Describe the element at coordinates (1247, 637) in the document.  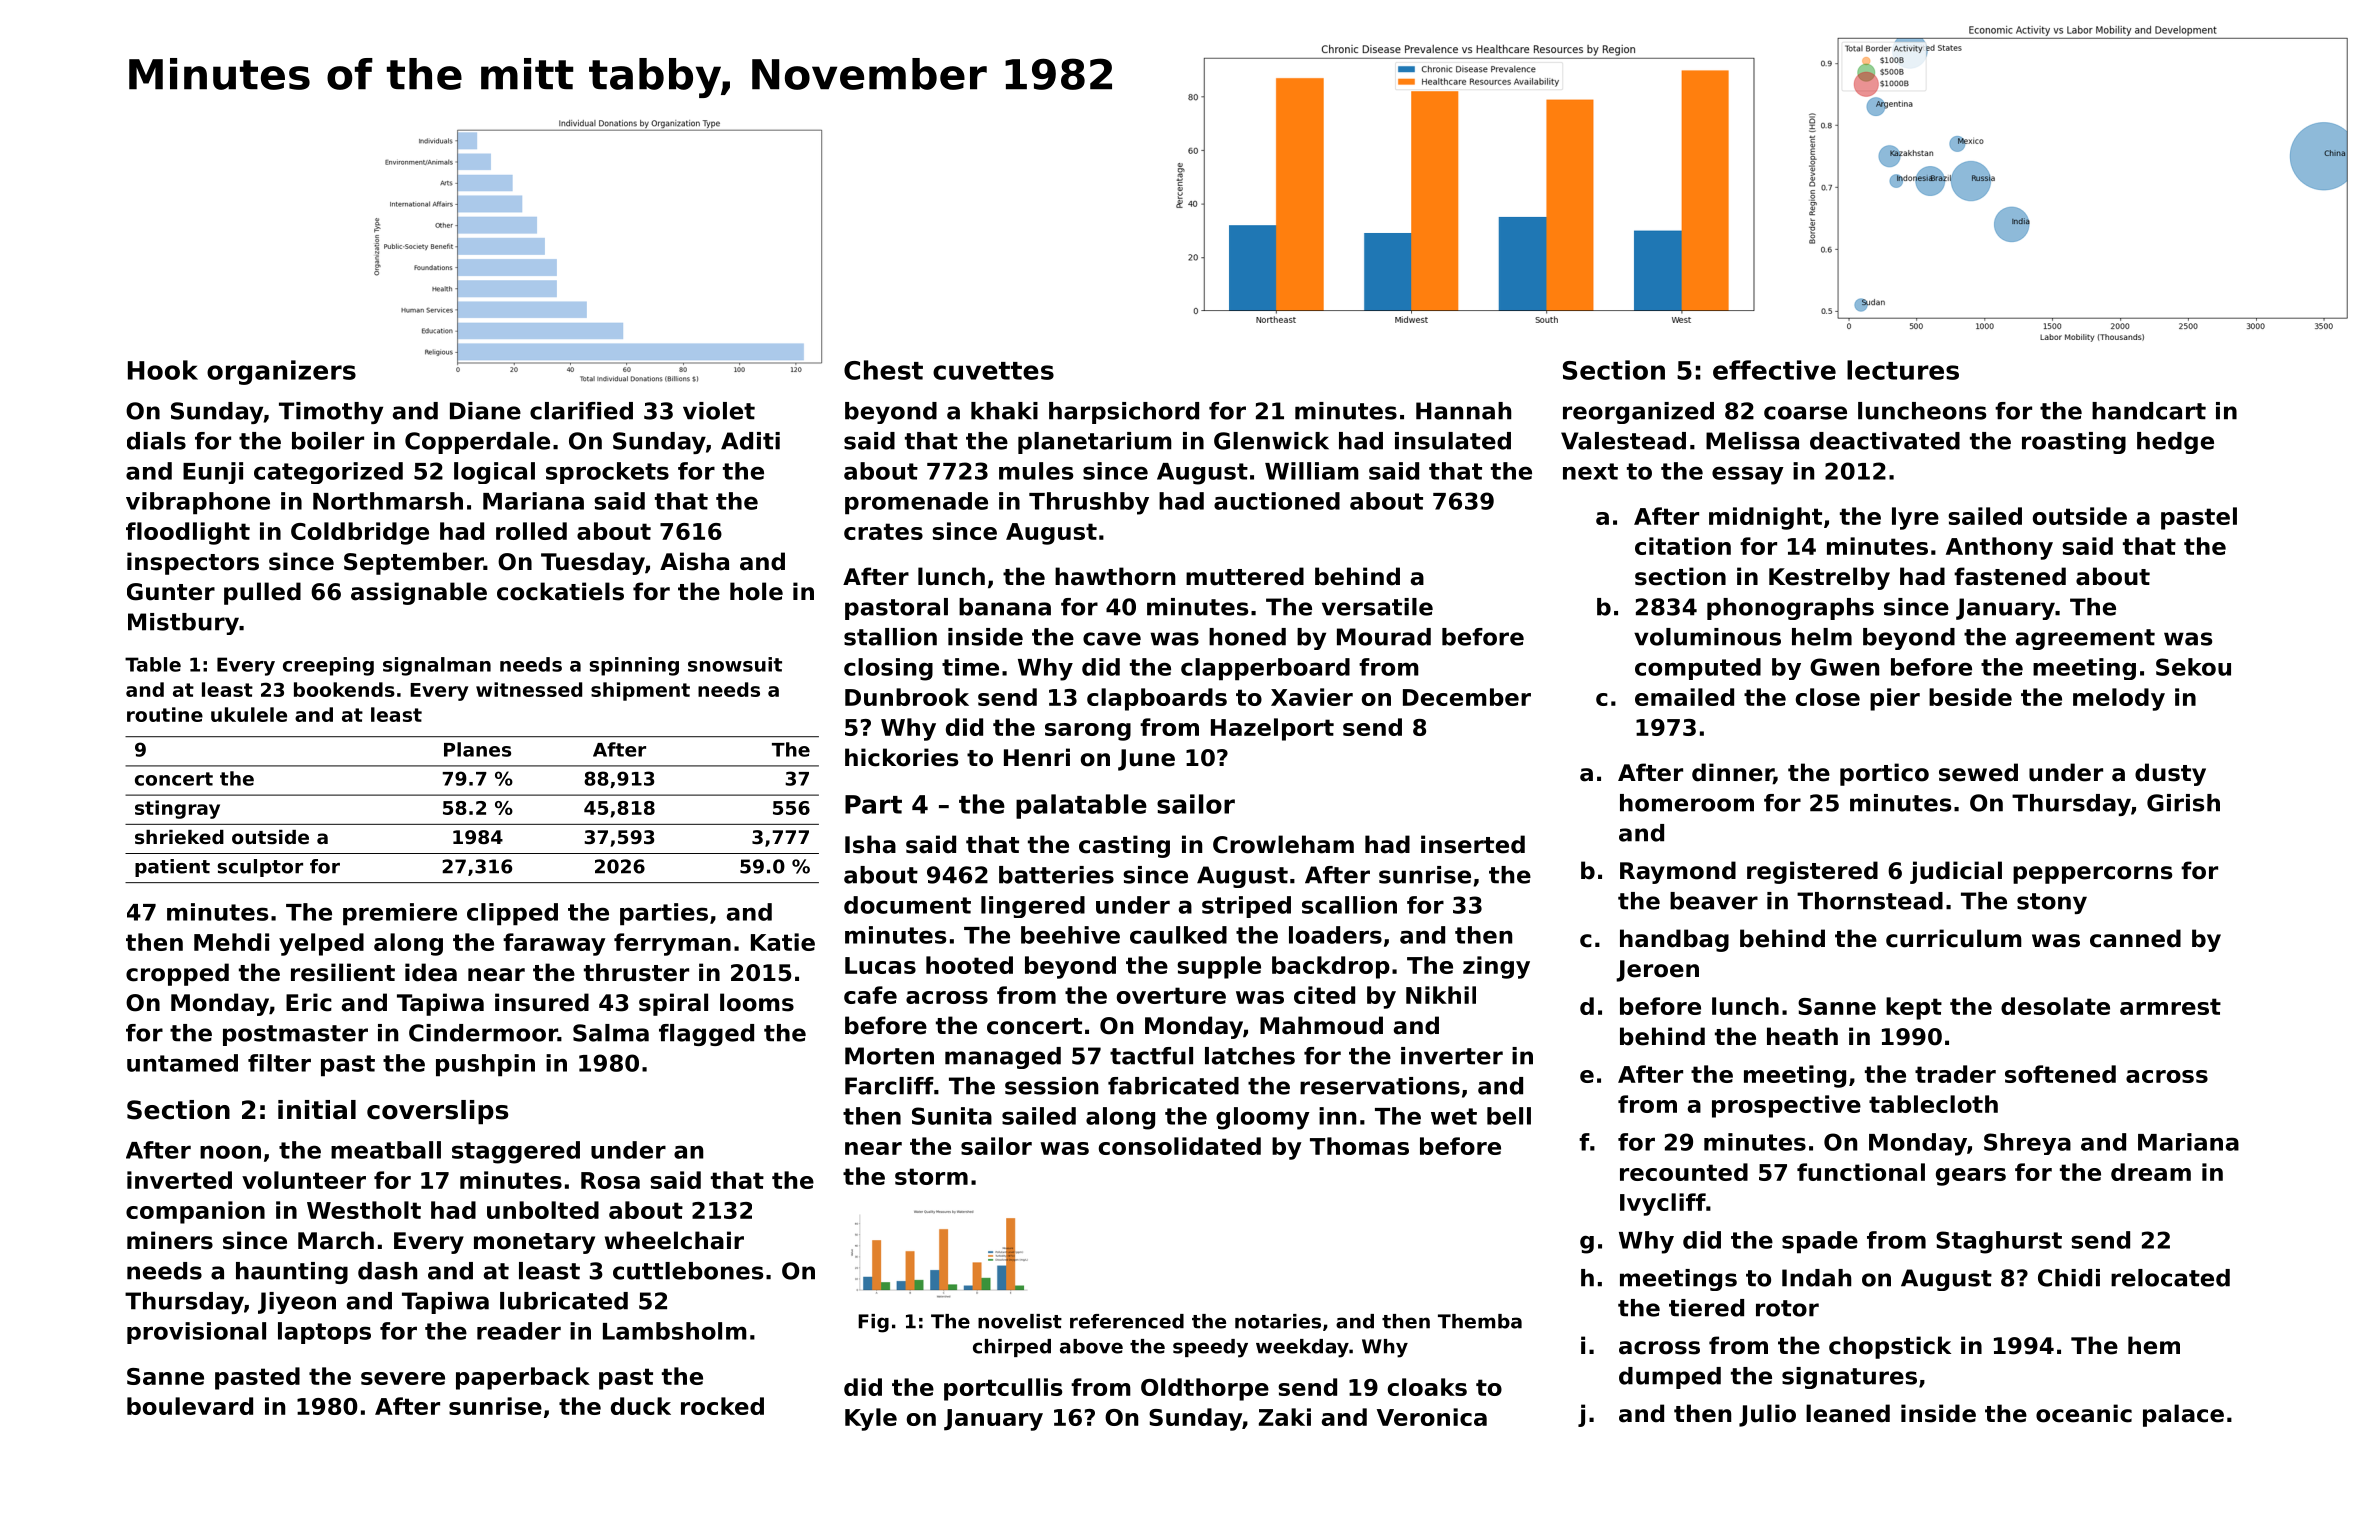
I see `honed` at that location.
